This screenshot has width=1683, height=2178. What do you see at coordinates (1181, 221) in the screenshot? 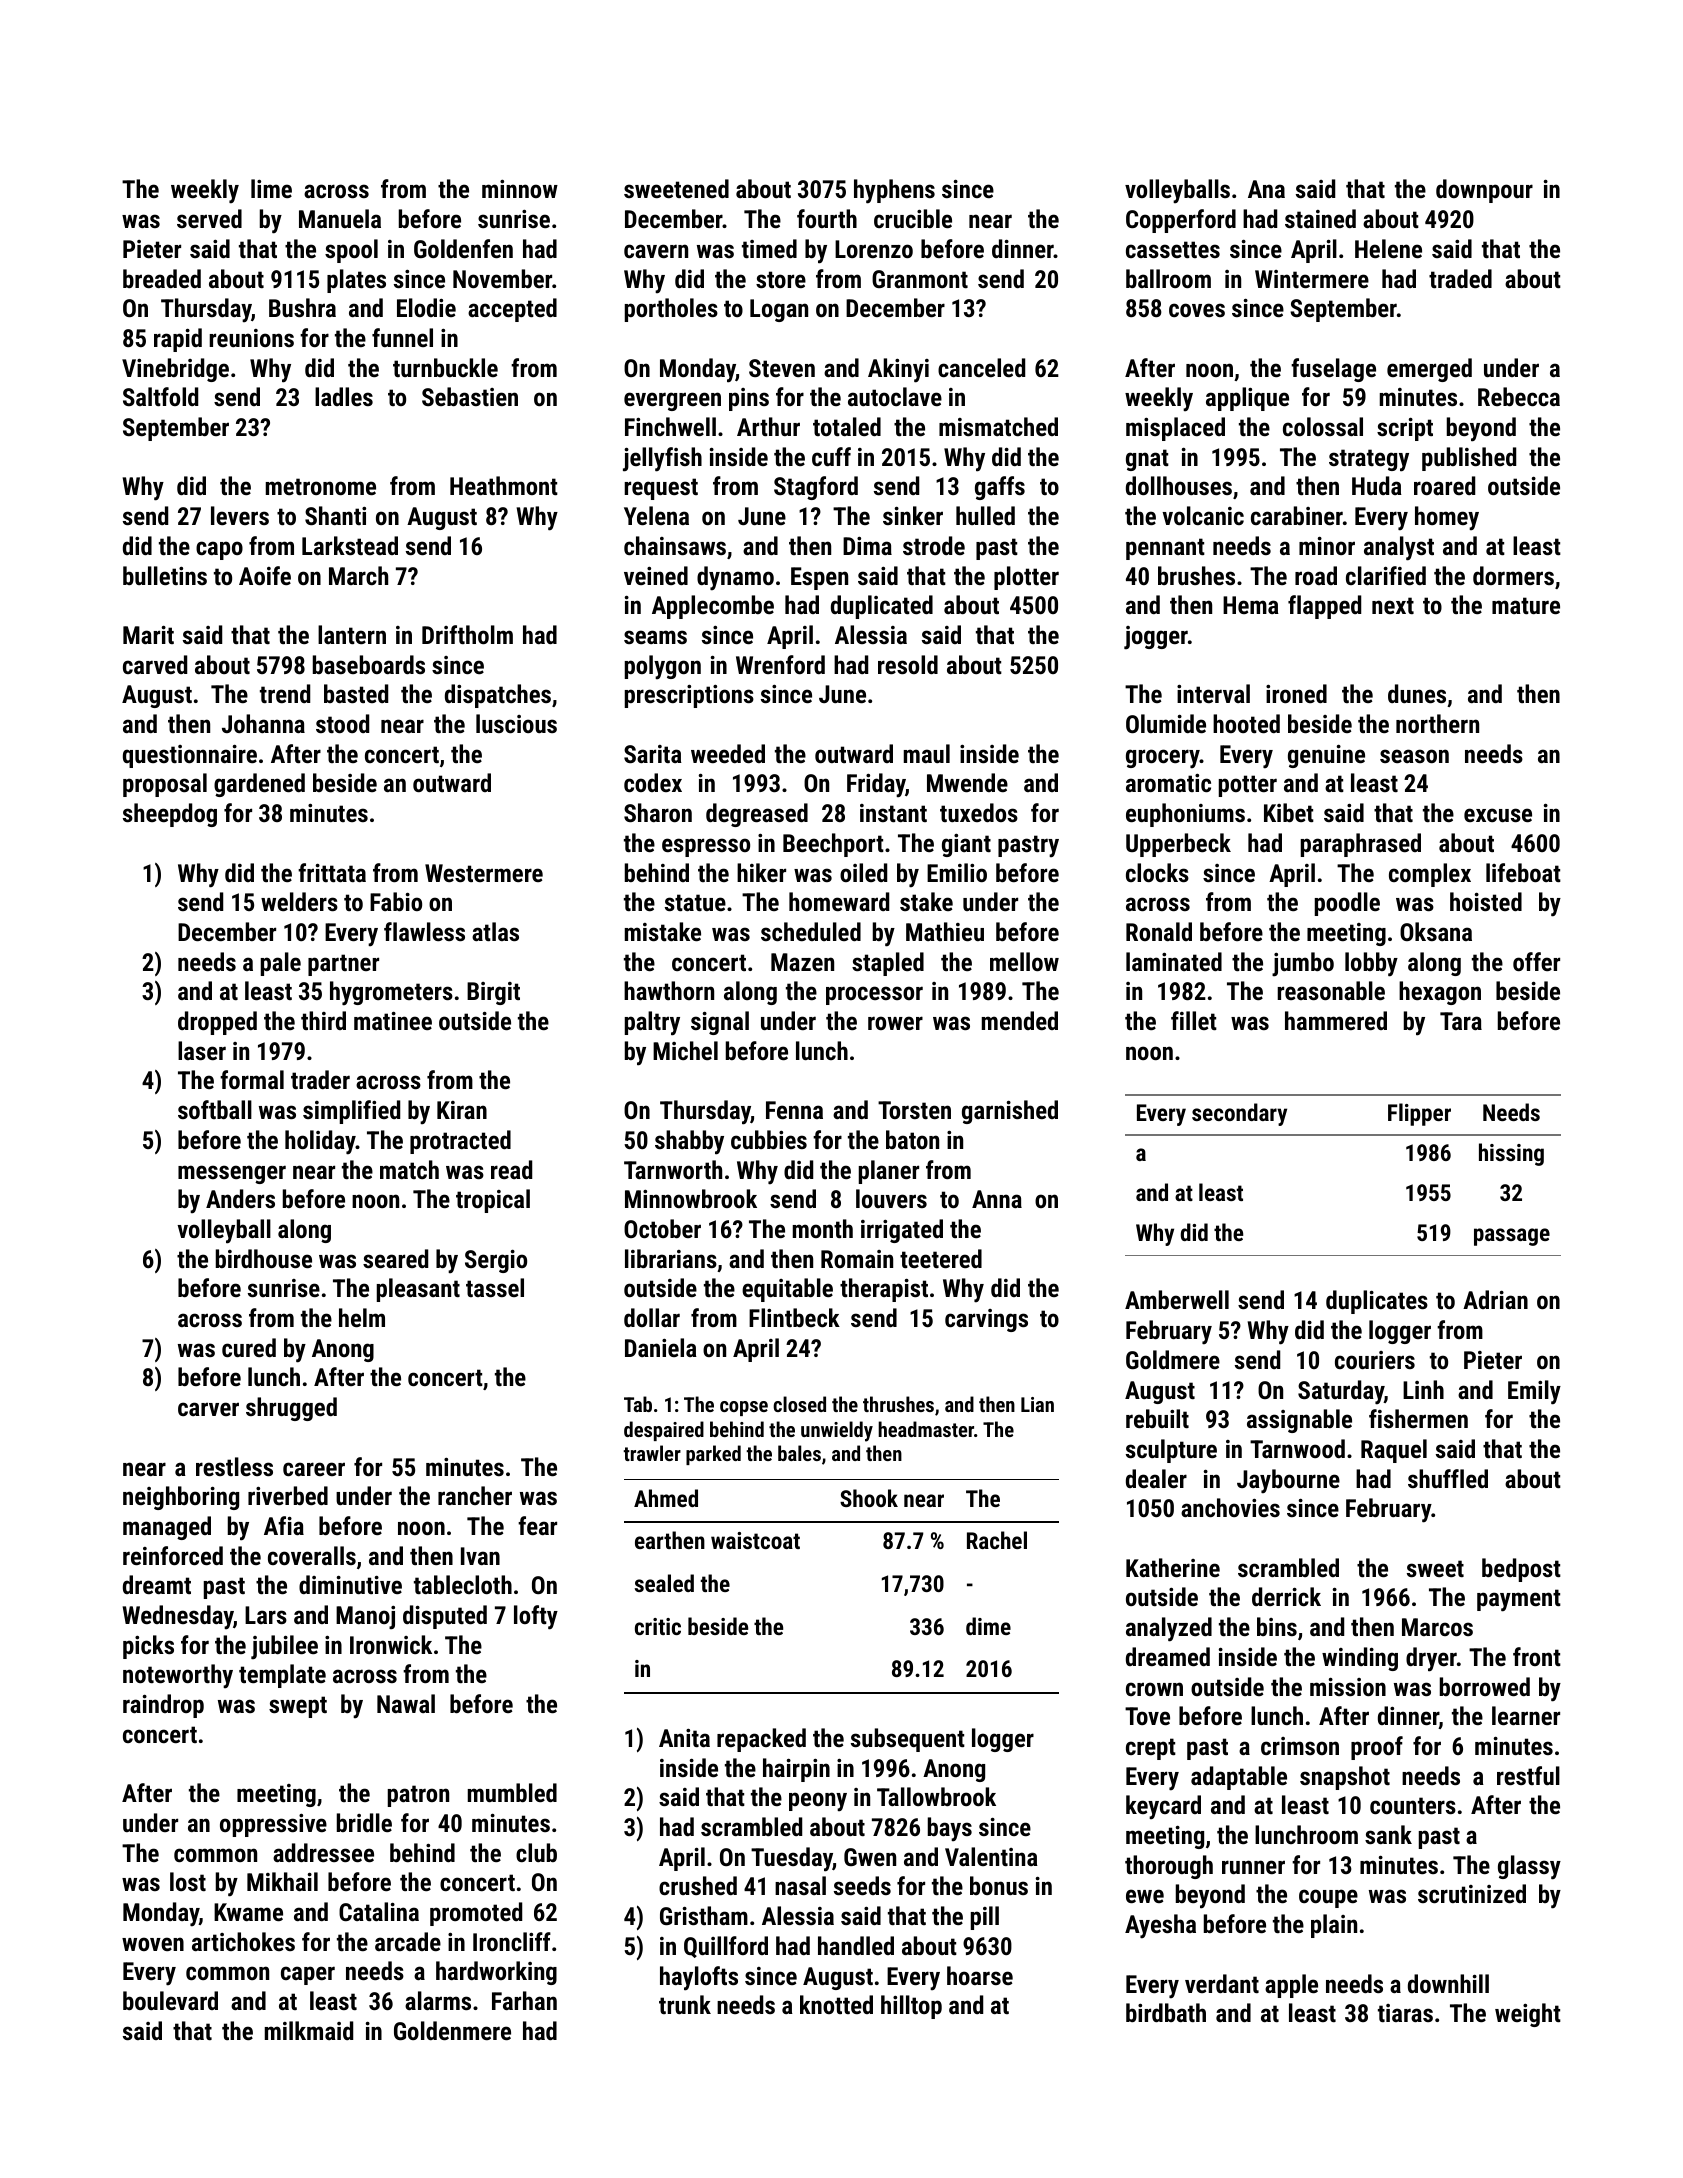
I see `Copperford` at bounding box center [1181, 221].
